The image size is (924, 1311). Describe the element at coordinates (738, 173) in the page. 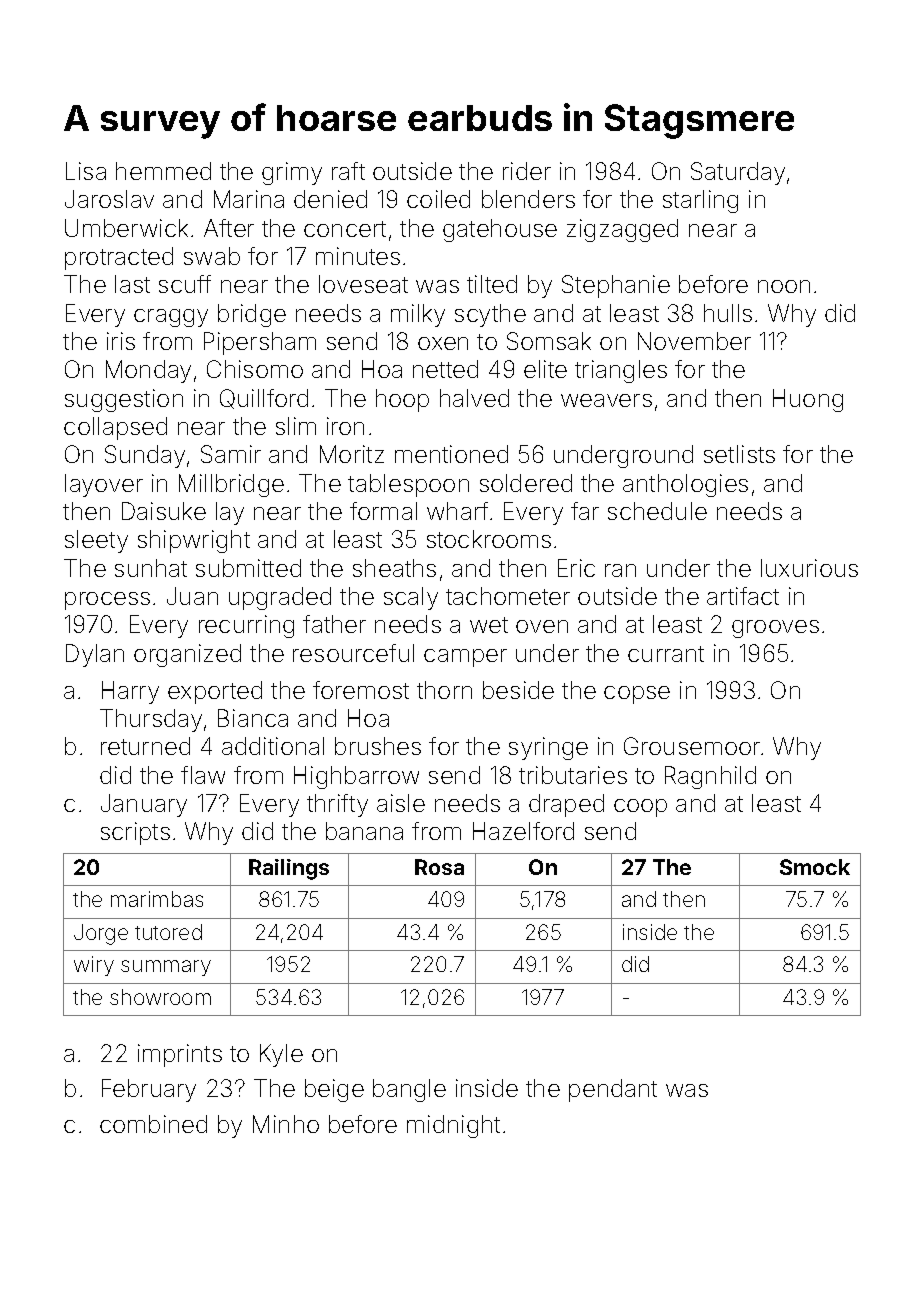

I see `Saturday` at that location.
